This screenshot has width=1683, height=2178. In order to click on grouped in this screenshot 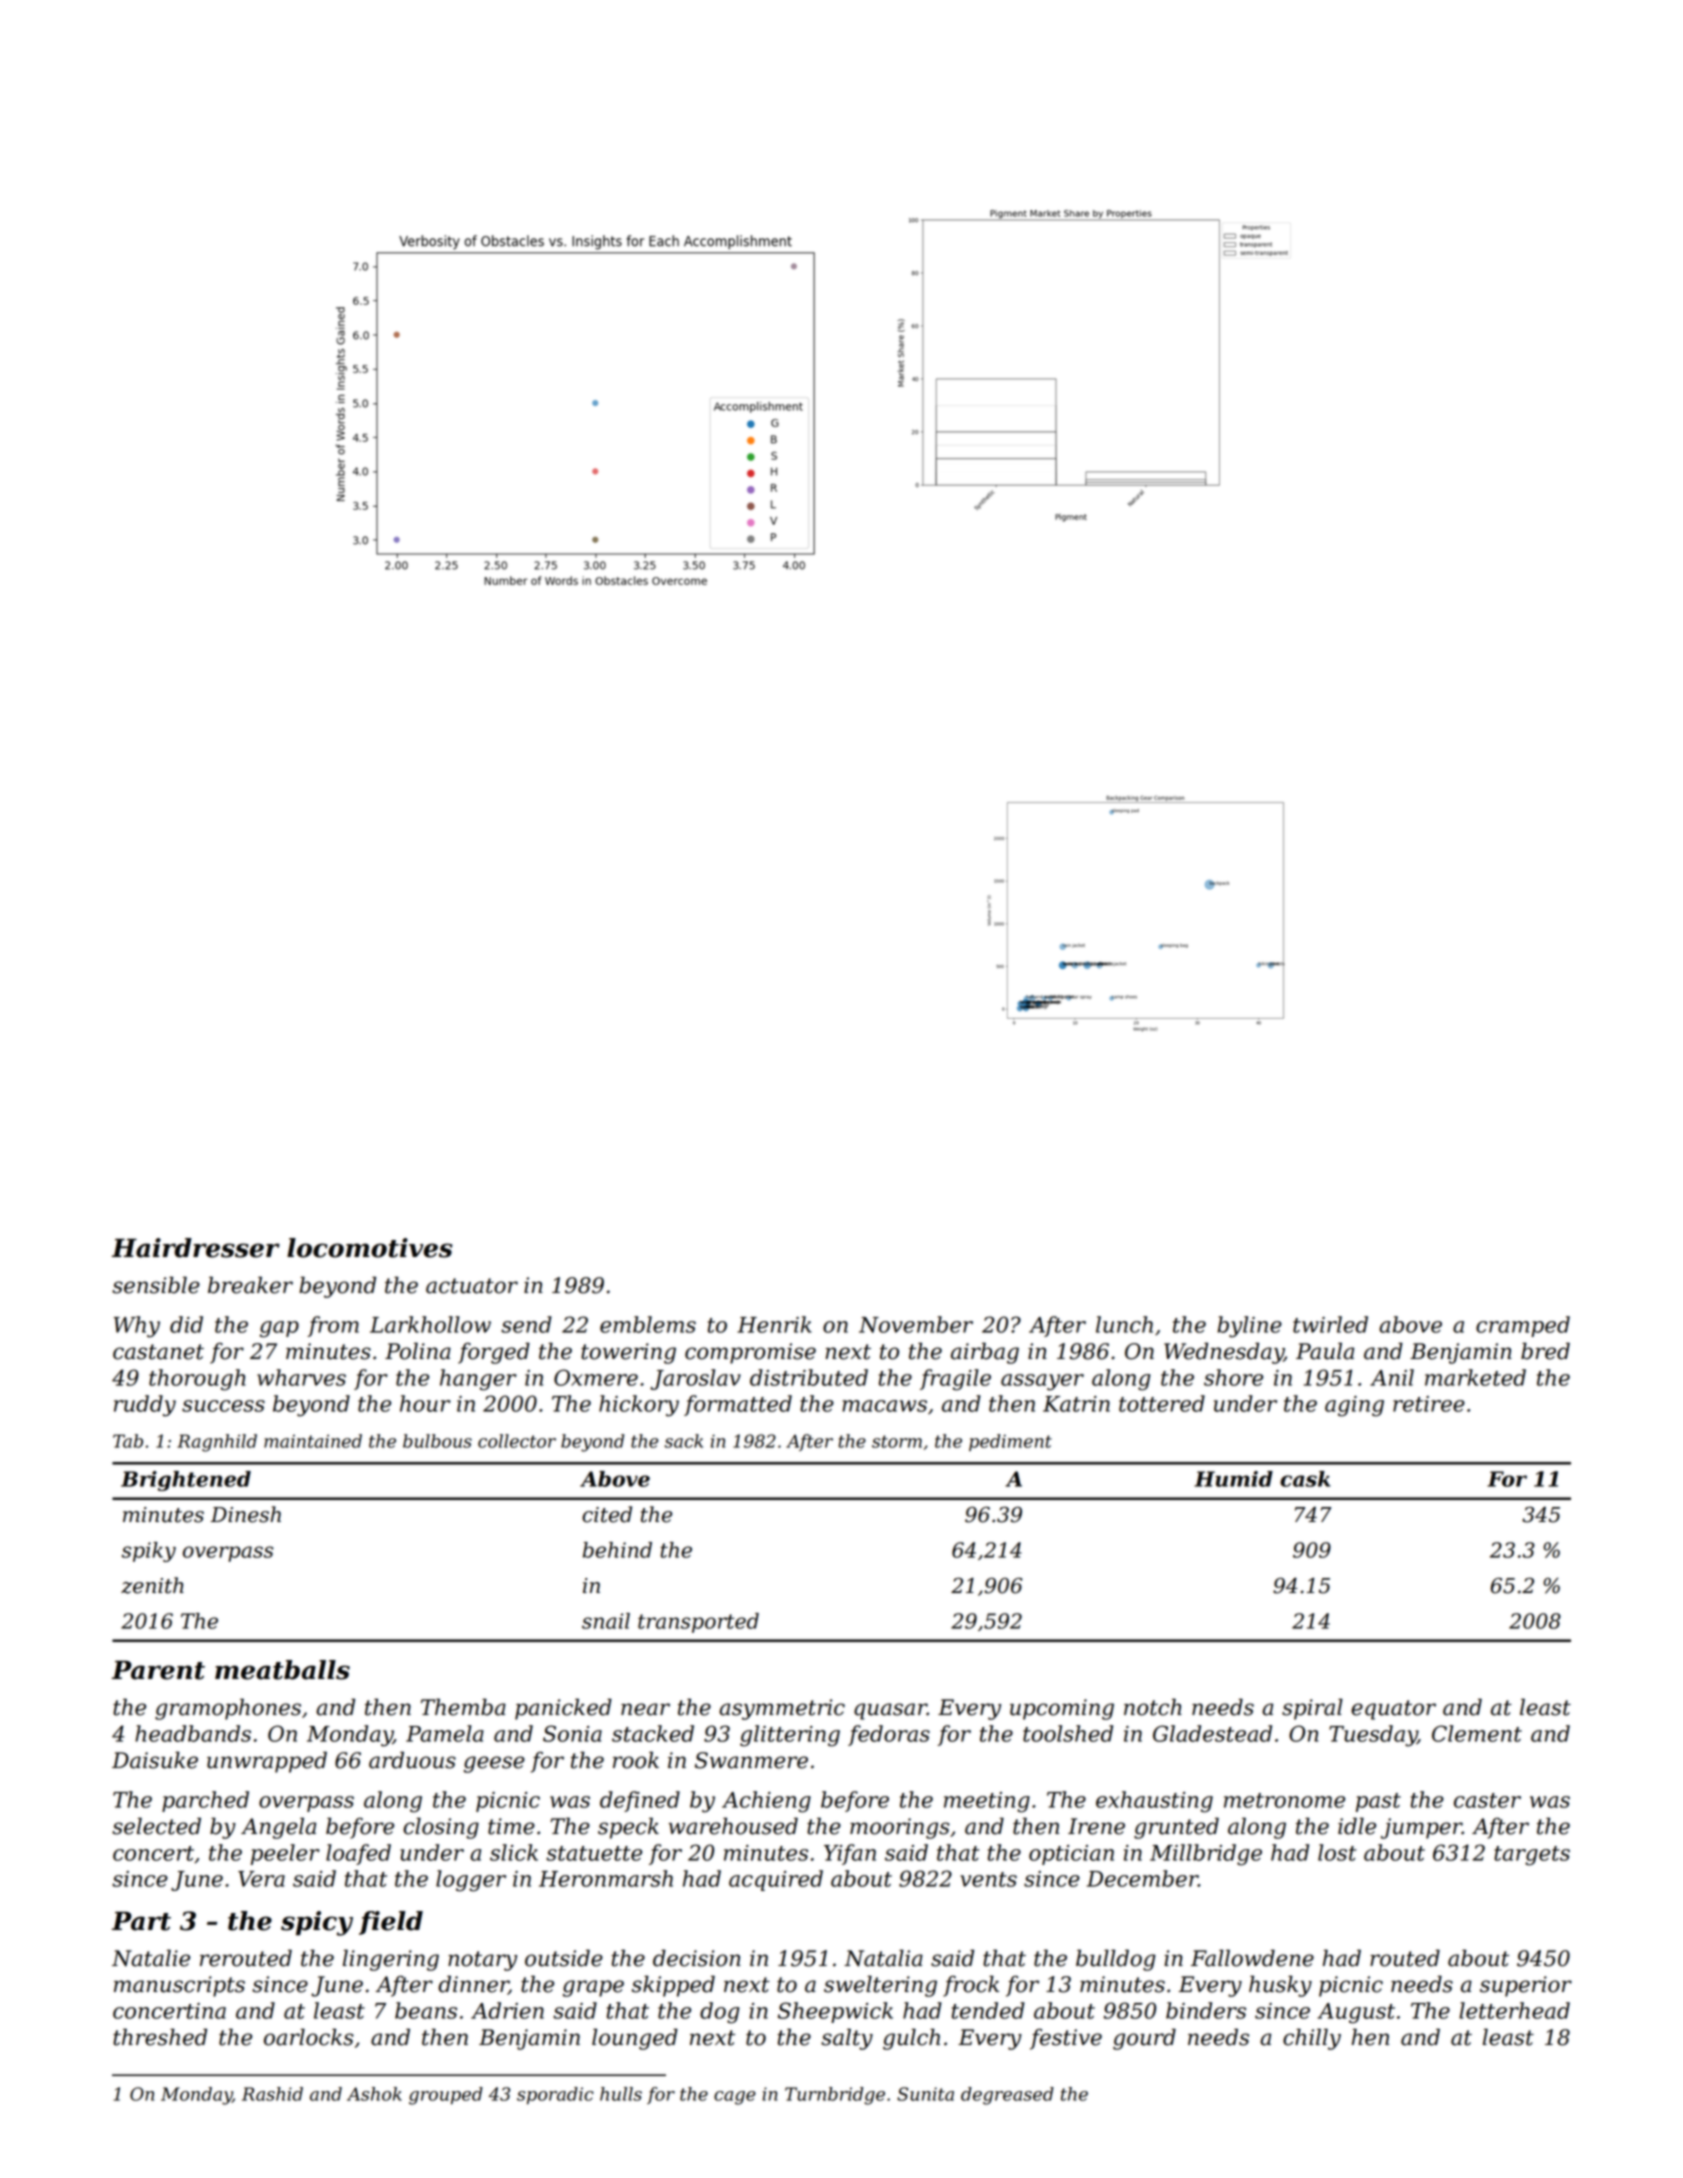, I will do `click(446, 2096)`.
